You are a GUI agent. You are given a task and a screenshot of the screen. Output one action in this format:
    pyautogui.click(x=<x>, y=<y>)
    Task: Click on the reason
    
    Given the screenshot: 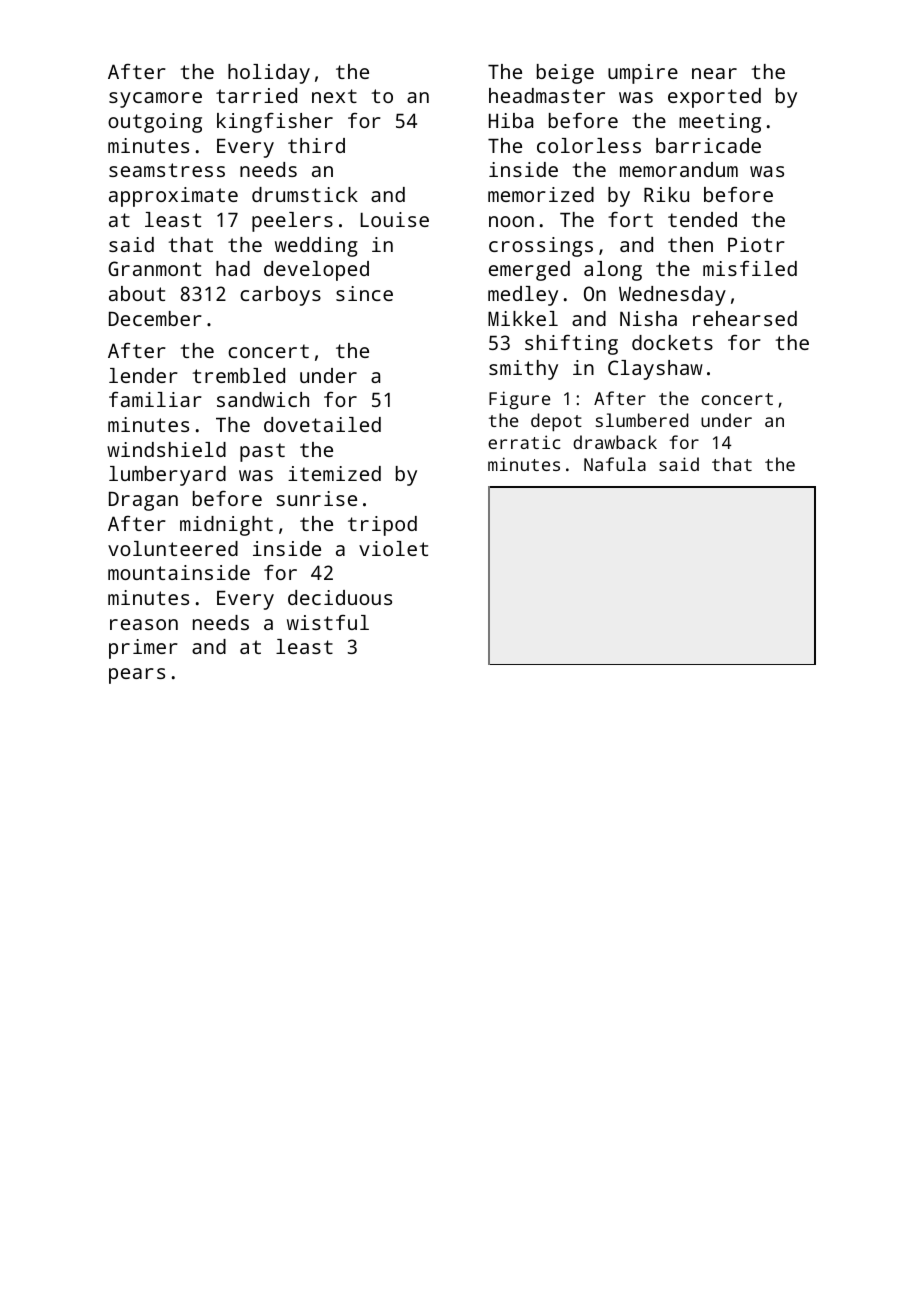 What is the action you would take?
    pyautogui.click(x=144, y=624)
